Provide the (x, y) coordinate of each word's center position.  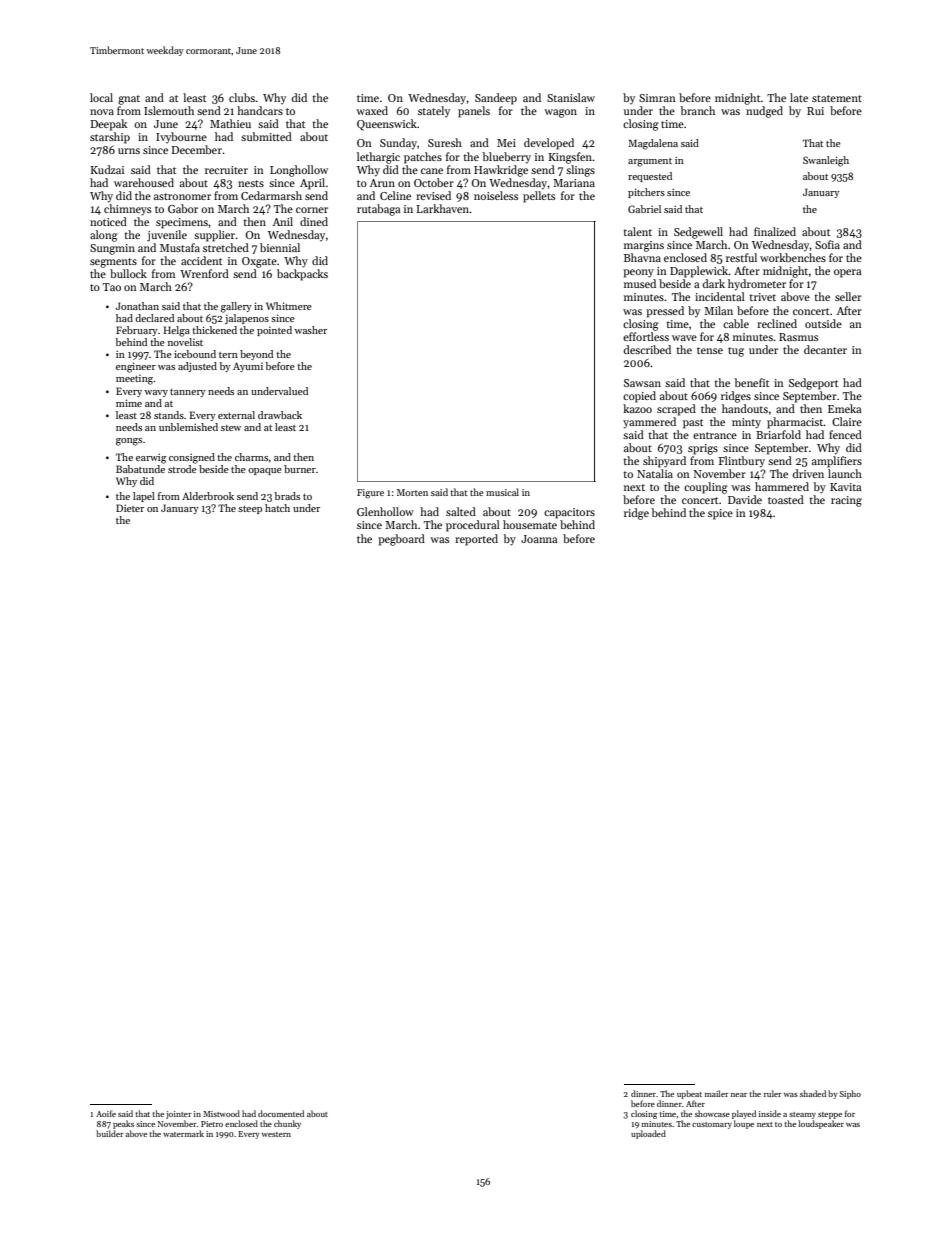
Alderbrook (208, 496)
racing (846, 501)
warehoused (144, 182)
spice (720, 514)
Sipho (850, 1094)
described (647, 349)
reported (476, 540)
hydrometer (757, 285)
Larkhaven (443, 208)
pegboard (401, 540)
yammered (649, 423)
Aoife (106, 1113)
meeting (134, 379)
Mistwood (221, 1113)
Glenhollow (385, 511)
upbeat (689, 1094)
